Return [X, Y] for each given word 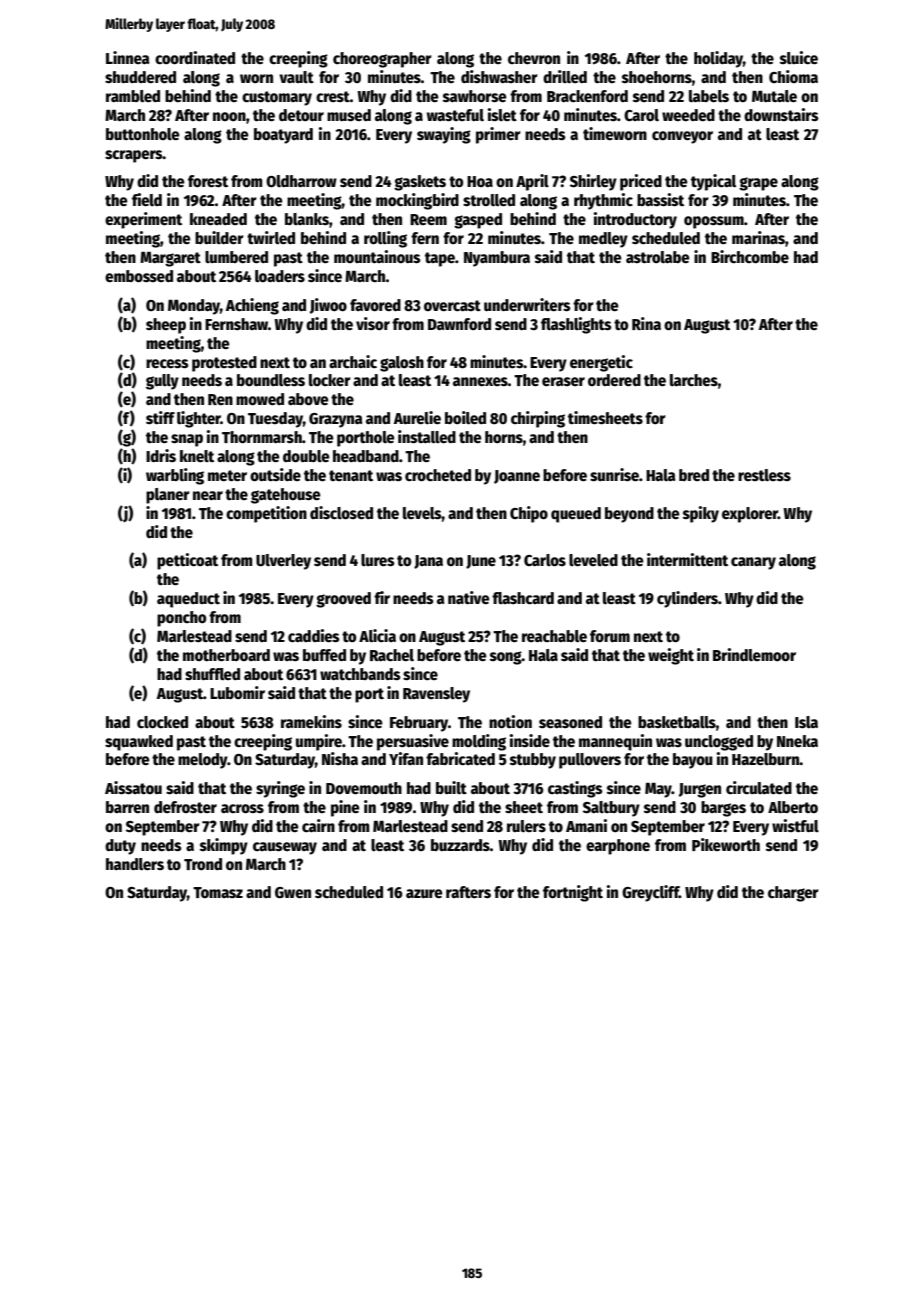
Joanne [517, 477]
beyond [629, 515]
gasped [478, 221]
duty [120, 847]
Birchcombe [750, 256]
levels [422, 513]
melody [203, 761]
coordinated [195, 57]
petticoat [187, 561]
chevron [534, 58]
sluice [799, 57]
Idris [161, 455]
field [147, 199]
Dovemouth [364, 788]
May [658, 790]
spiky [701, 514]
